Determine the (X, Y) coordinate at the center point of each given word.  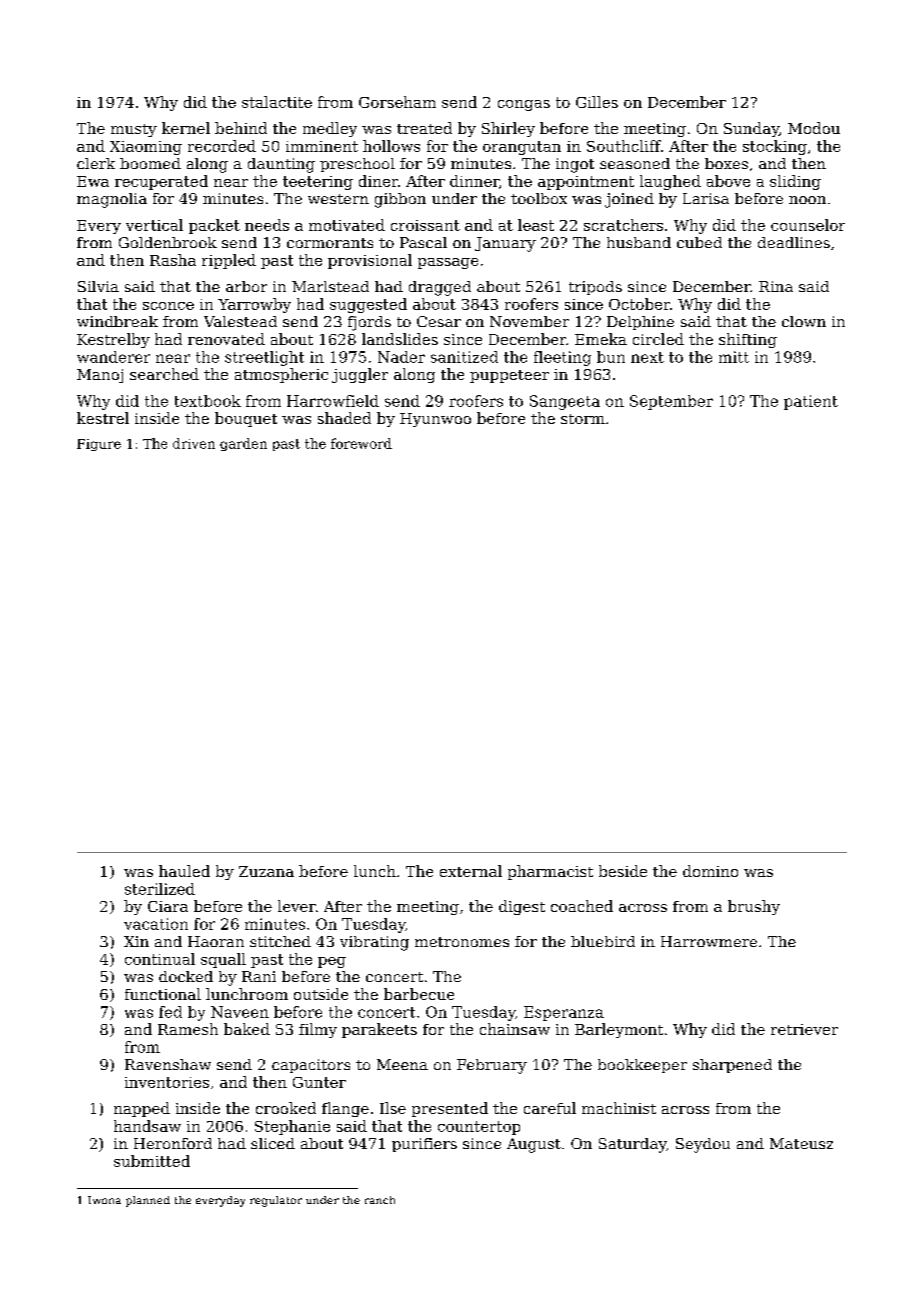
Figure (99, 445)
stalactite (277, 102)
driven (194, 443)
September (671, 402)
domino (710, 871)
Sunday (751, 129)
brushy (754, 907)
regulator (276, 1201)
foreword (361, 443)
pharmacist (550, 872)
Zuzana (266, 871)
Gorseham (397, 102)
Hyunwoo (435, 420)
